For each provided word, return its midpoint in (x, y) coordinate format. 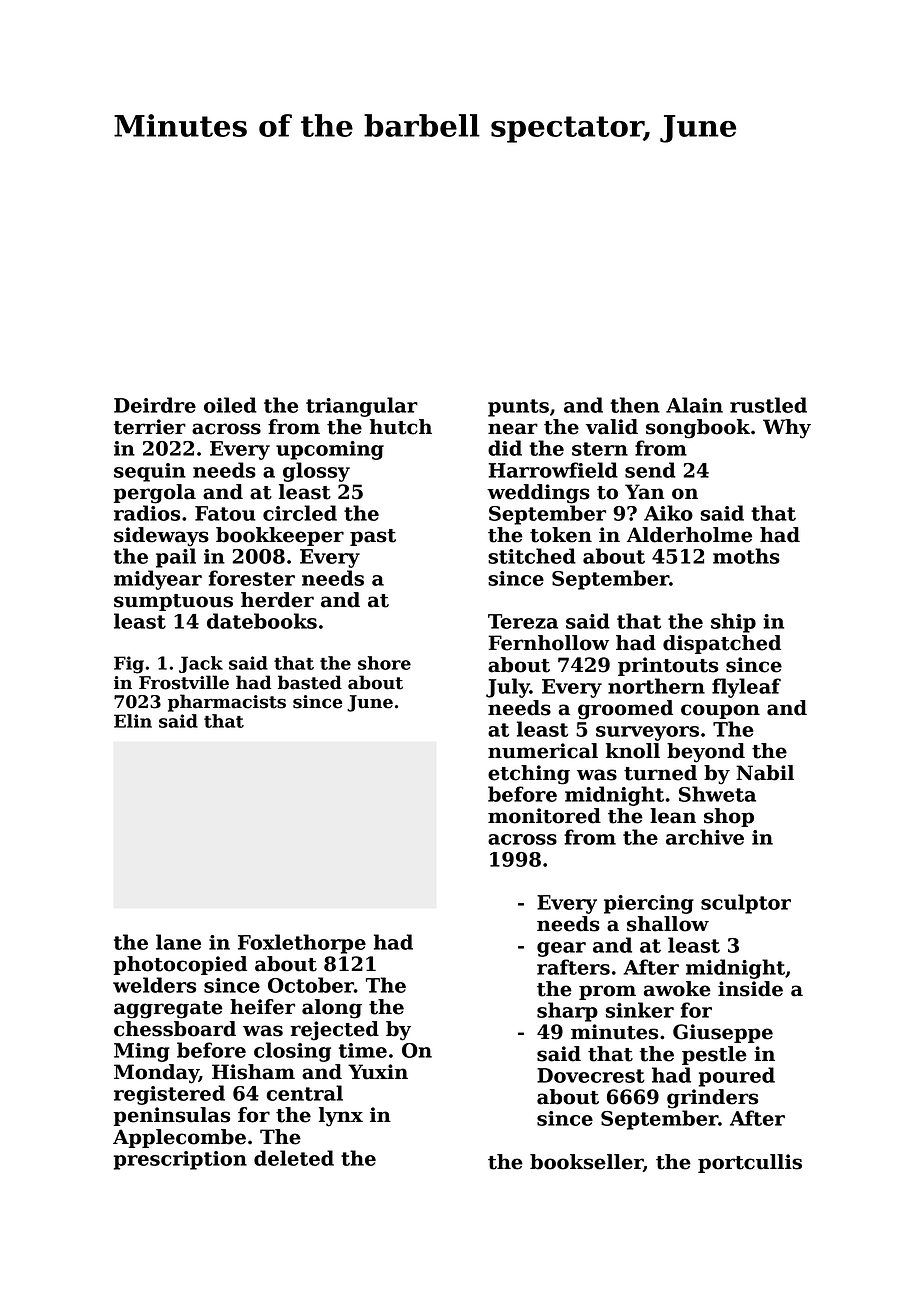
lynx (341, 1117)
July (508, 688)
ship (733, 623)
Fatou (225, 513)
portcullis (750, 1163)
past (373, 537)
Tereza (523, 621)
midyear (158, 580)
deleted (294, 1158)
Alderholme (689, 535)
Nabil (765, 773)
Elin (133, 721)
